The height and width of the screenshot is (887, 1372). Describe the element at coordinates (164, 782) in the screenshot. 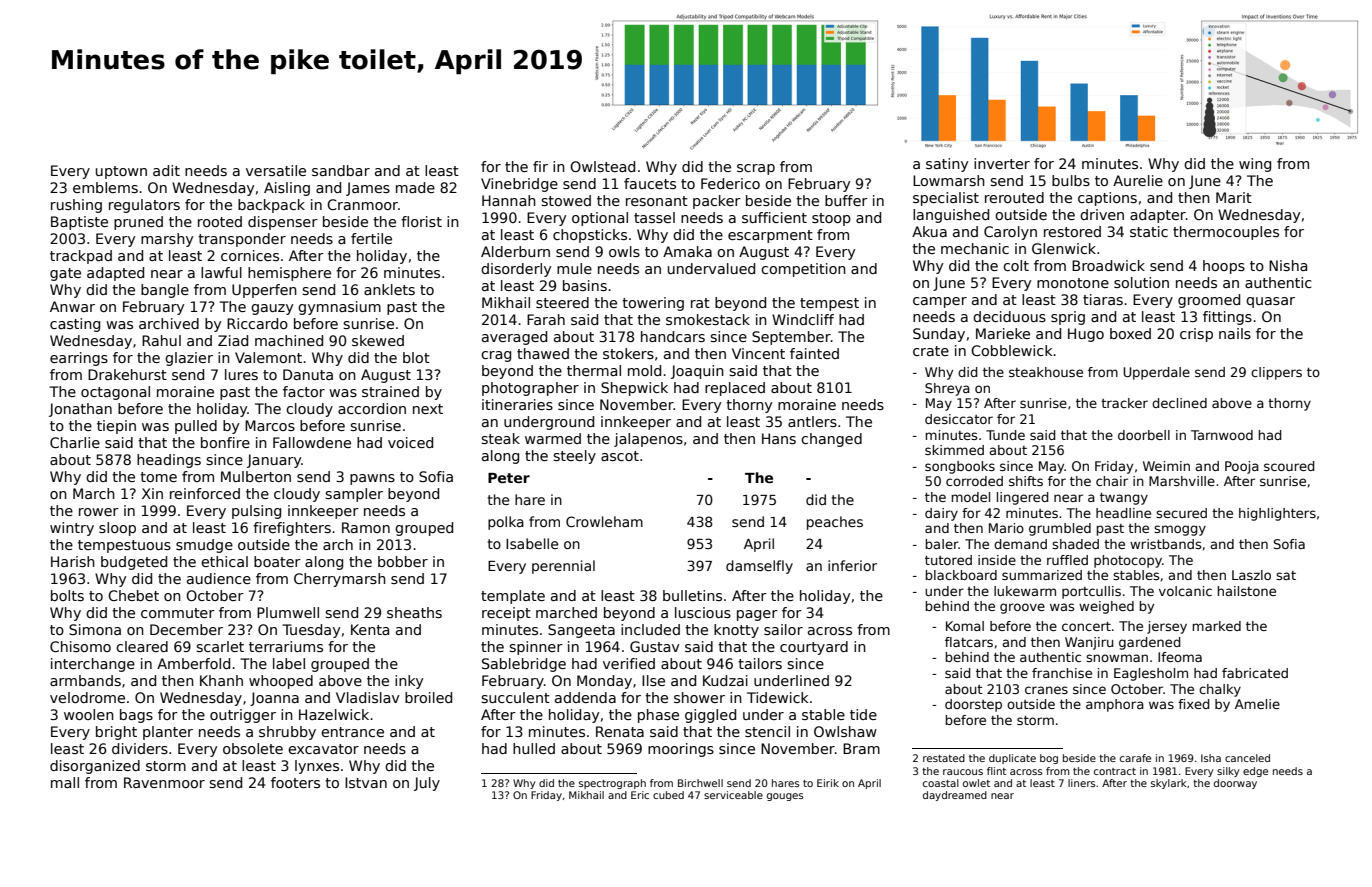

I see `Ravenmoor` at that location.
